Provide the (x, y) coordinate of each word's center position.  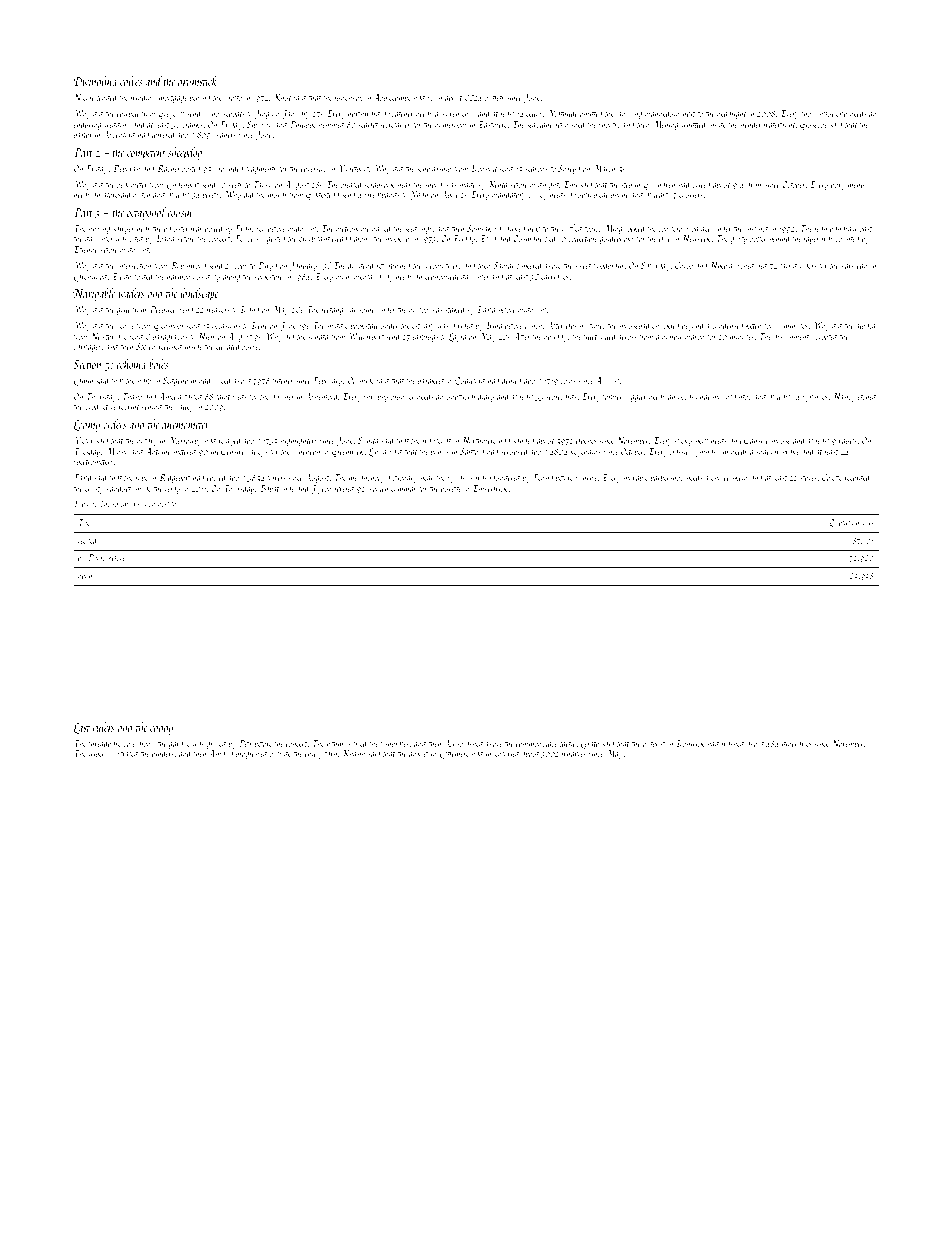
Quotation (844, 523)
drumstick (197, 81)
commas (403, 489)
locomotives (441, 265)
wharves (574, 753)
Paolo (97, 557)
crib (842, 113)
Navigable (94, 294)
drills (754, 184)
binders (163, 753)
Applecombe (392, 98)
